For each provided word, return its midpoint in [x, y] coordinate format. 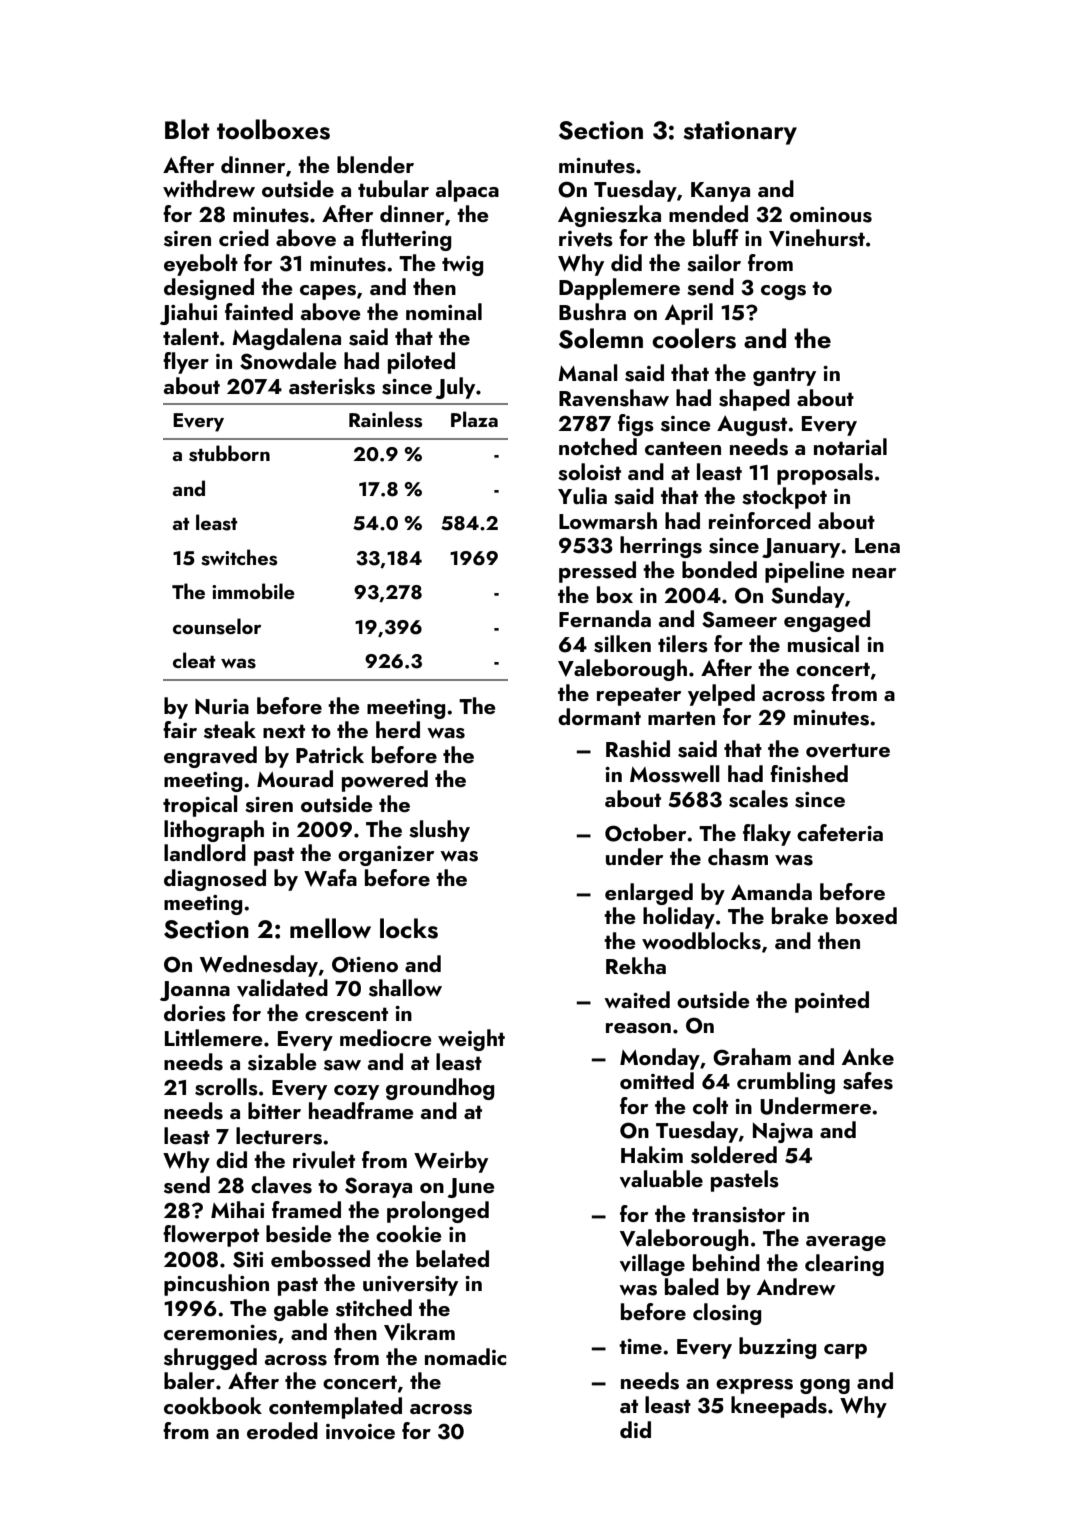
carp [845, 1351]
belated [452, 1258]
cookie [409, 1233]
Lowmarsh [608, 521]
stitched [374, 1308]
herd [398, 729]
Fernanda [605, 618]
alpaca [467, 191]
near [874, 573]
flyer [186, 363]
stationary [740, 133]
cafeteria [840, 832]
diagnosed [215, 880]
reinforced [760, 520]
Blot [187, 129]
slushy [439, 831]
